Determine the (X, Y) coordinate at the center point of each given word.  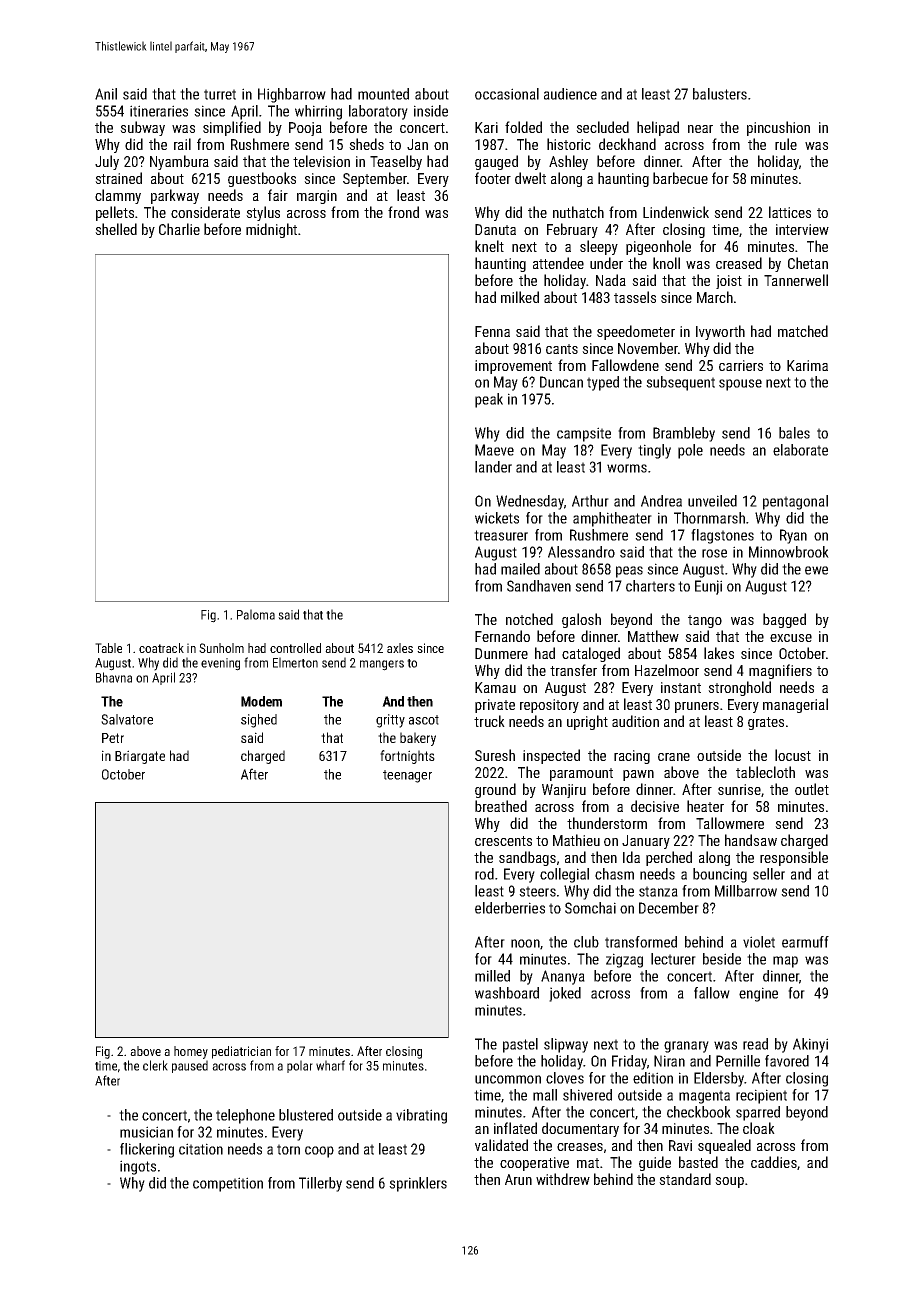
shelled (116, 229)
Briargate (140, 757)
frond (403, 212)
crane (674, 757)
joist (729, 282)
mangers (382, 665)
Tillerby (320, 1184)
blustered (306, 1115)
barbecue (680, 178)
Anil (106, 94)
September (375, 179)
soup (729, 1182)
